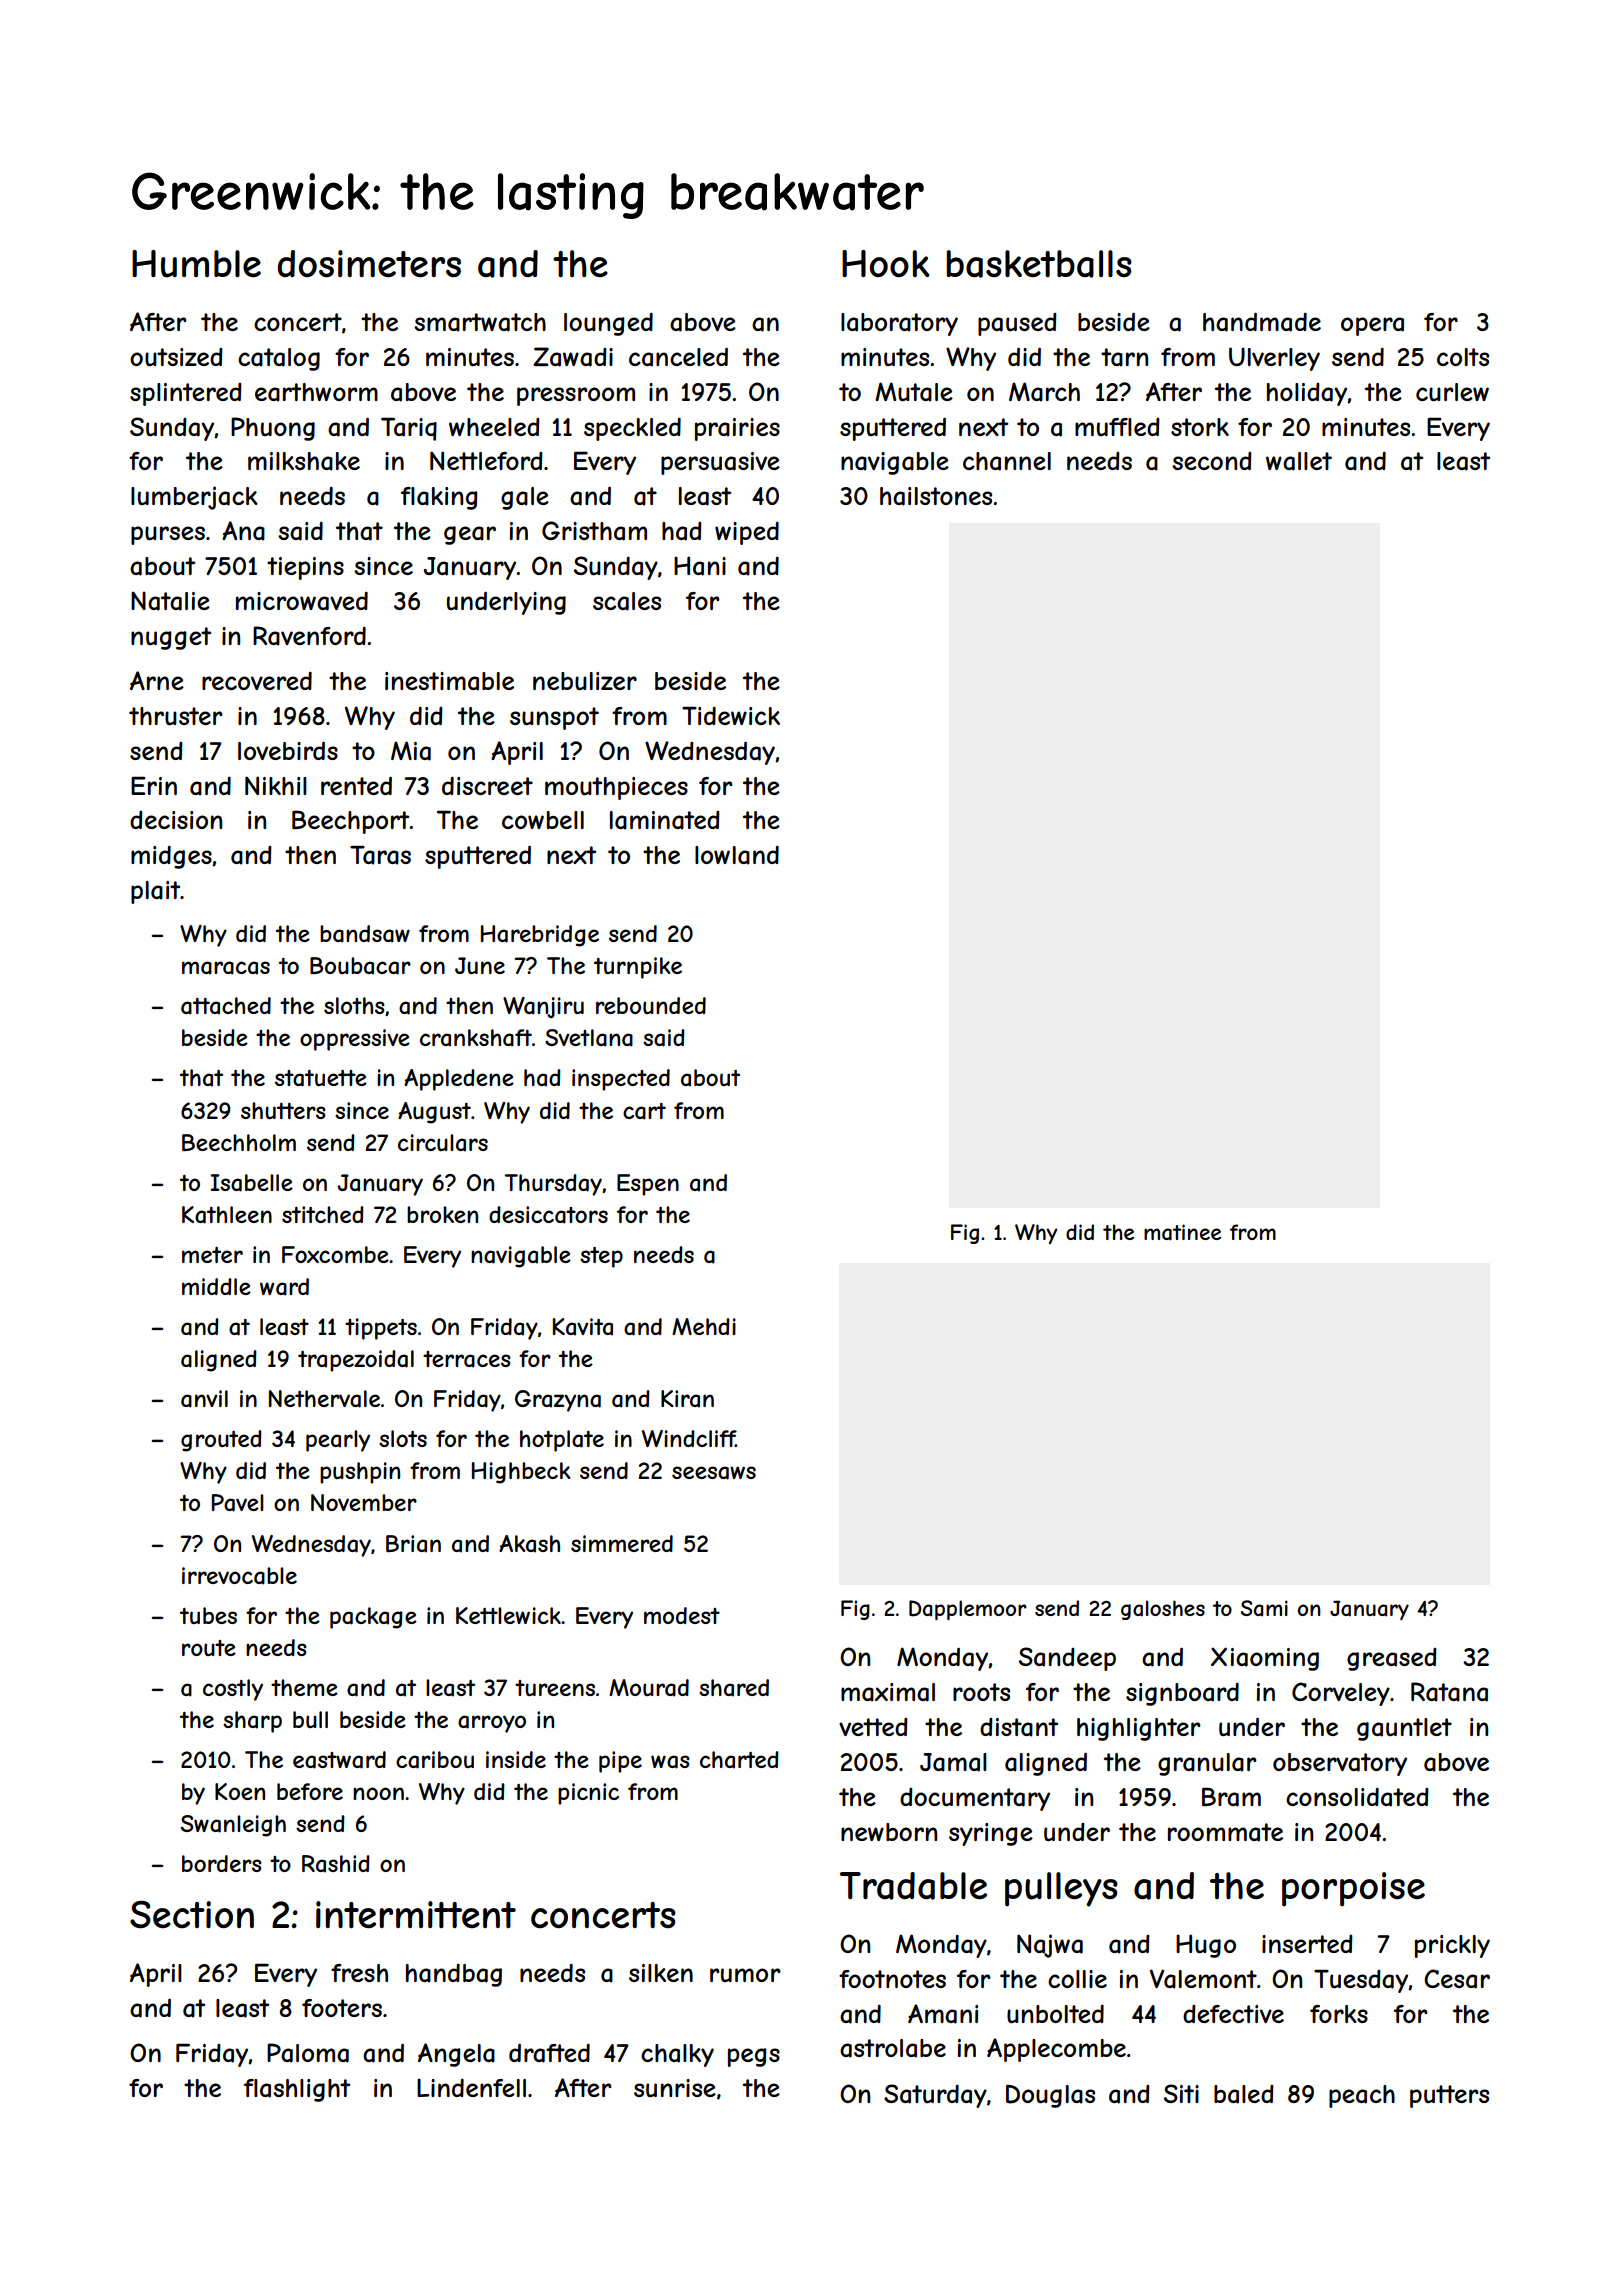 The image size is (1620, 2292). What do you see at coordinates (297, 2090) in the page?
I see `flashlight` at bounding box center [297, 2090].
